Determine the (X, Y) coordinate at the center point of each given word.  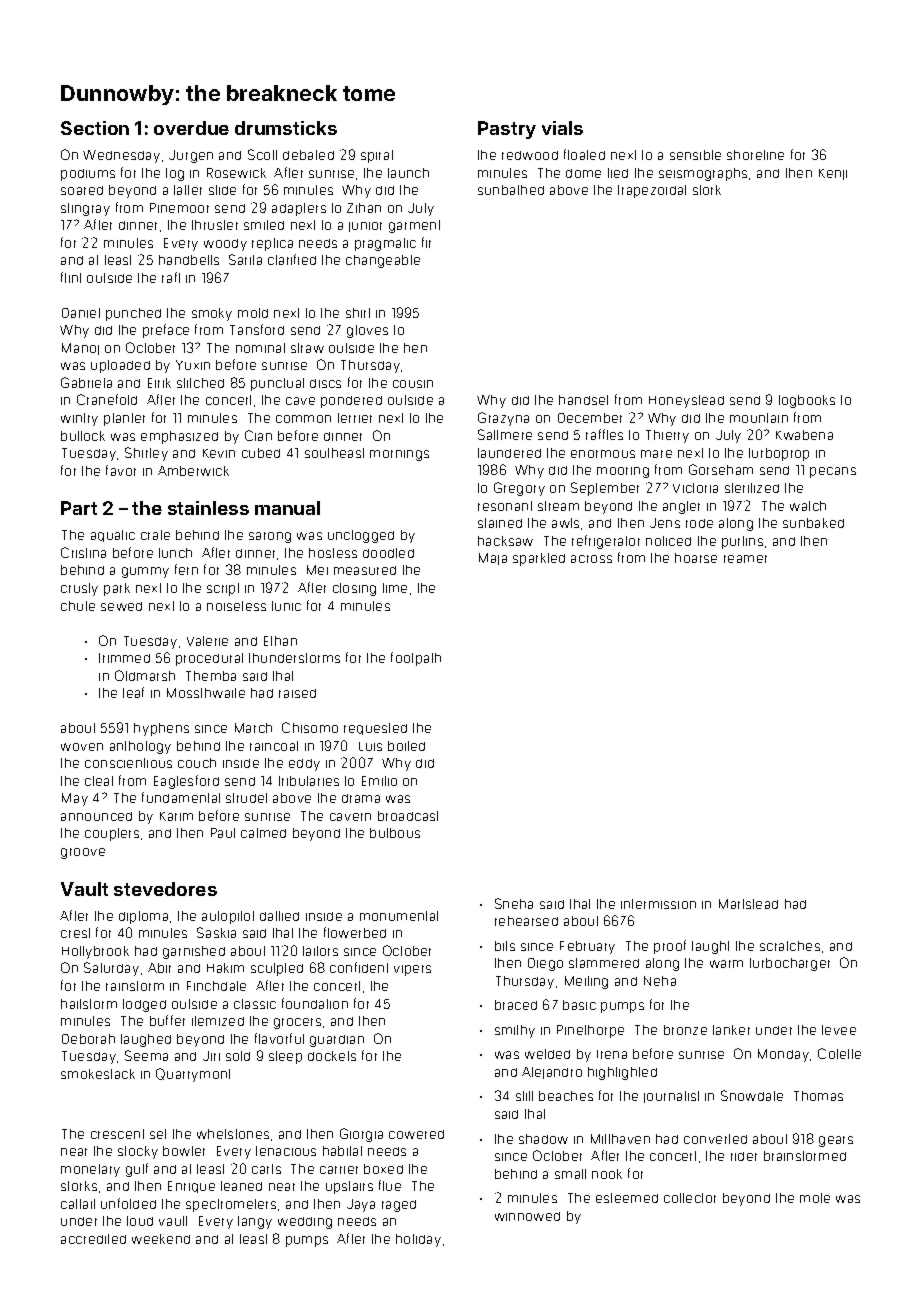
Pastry (507, 130)
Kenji (833, 174)
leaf (133, 692)
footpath (416, 659)
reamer (745, 559)
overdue (191, 128)
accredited (93, 1239)
